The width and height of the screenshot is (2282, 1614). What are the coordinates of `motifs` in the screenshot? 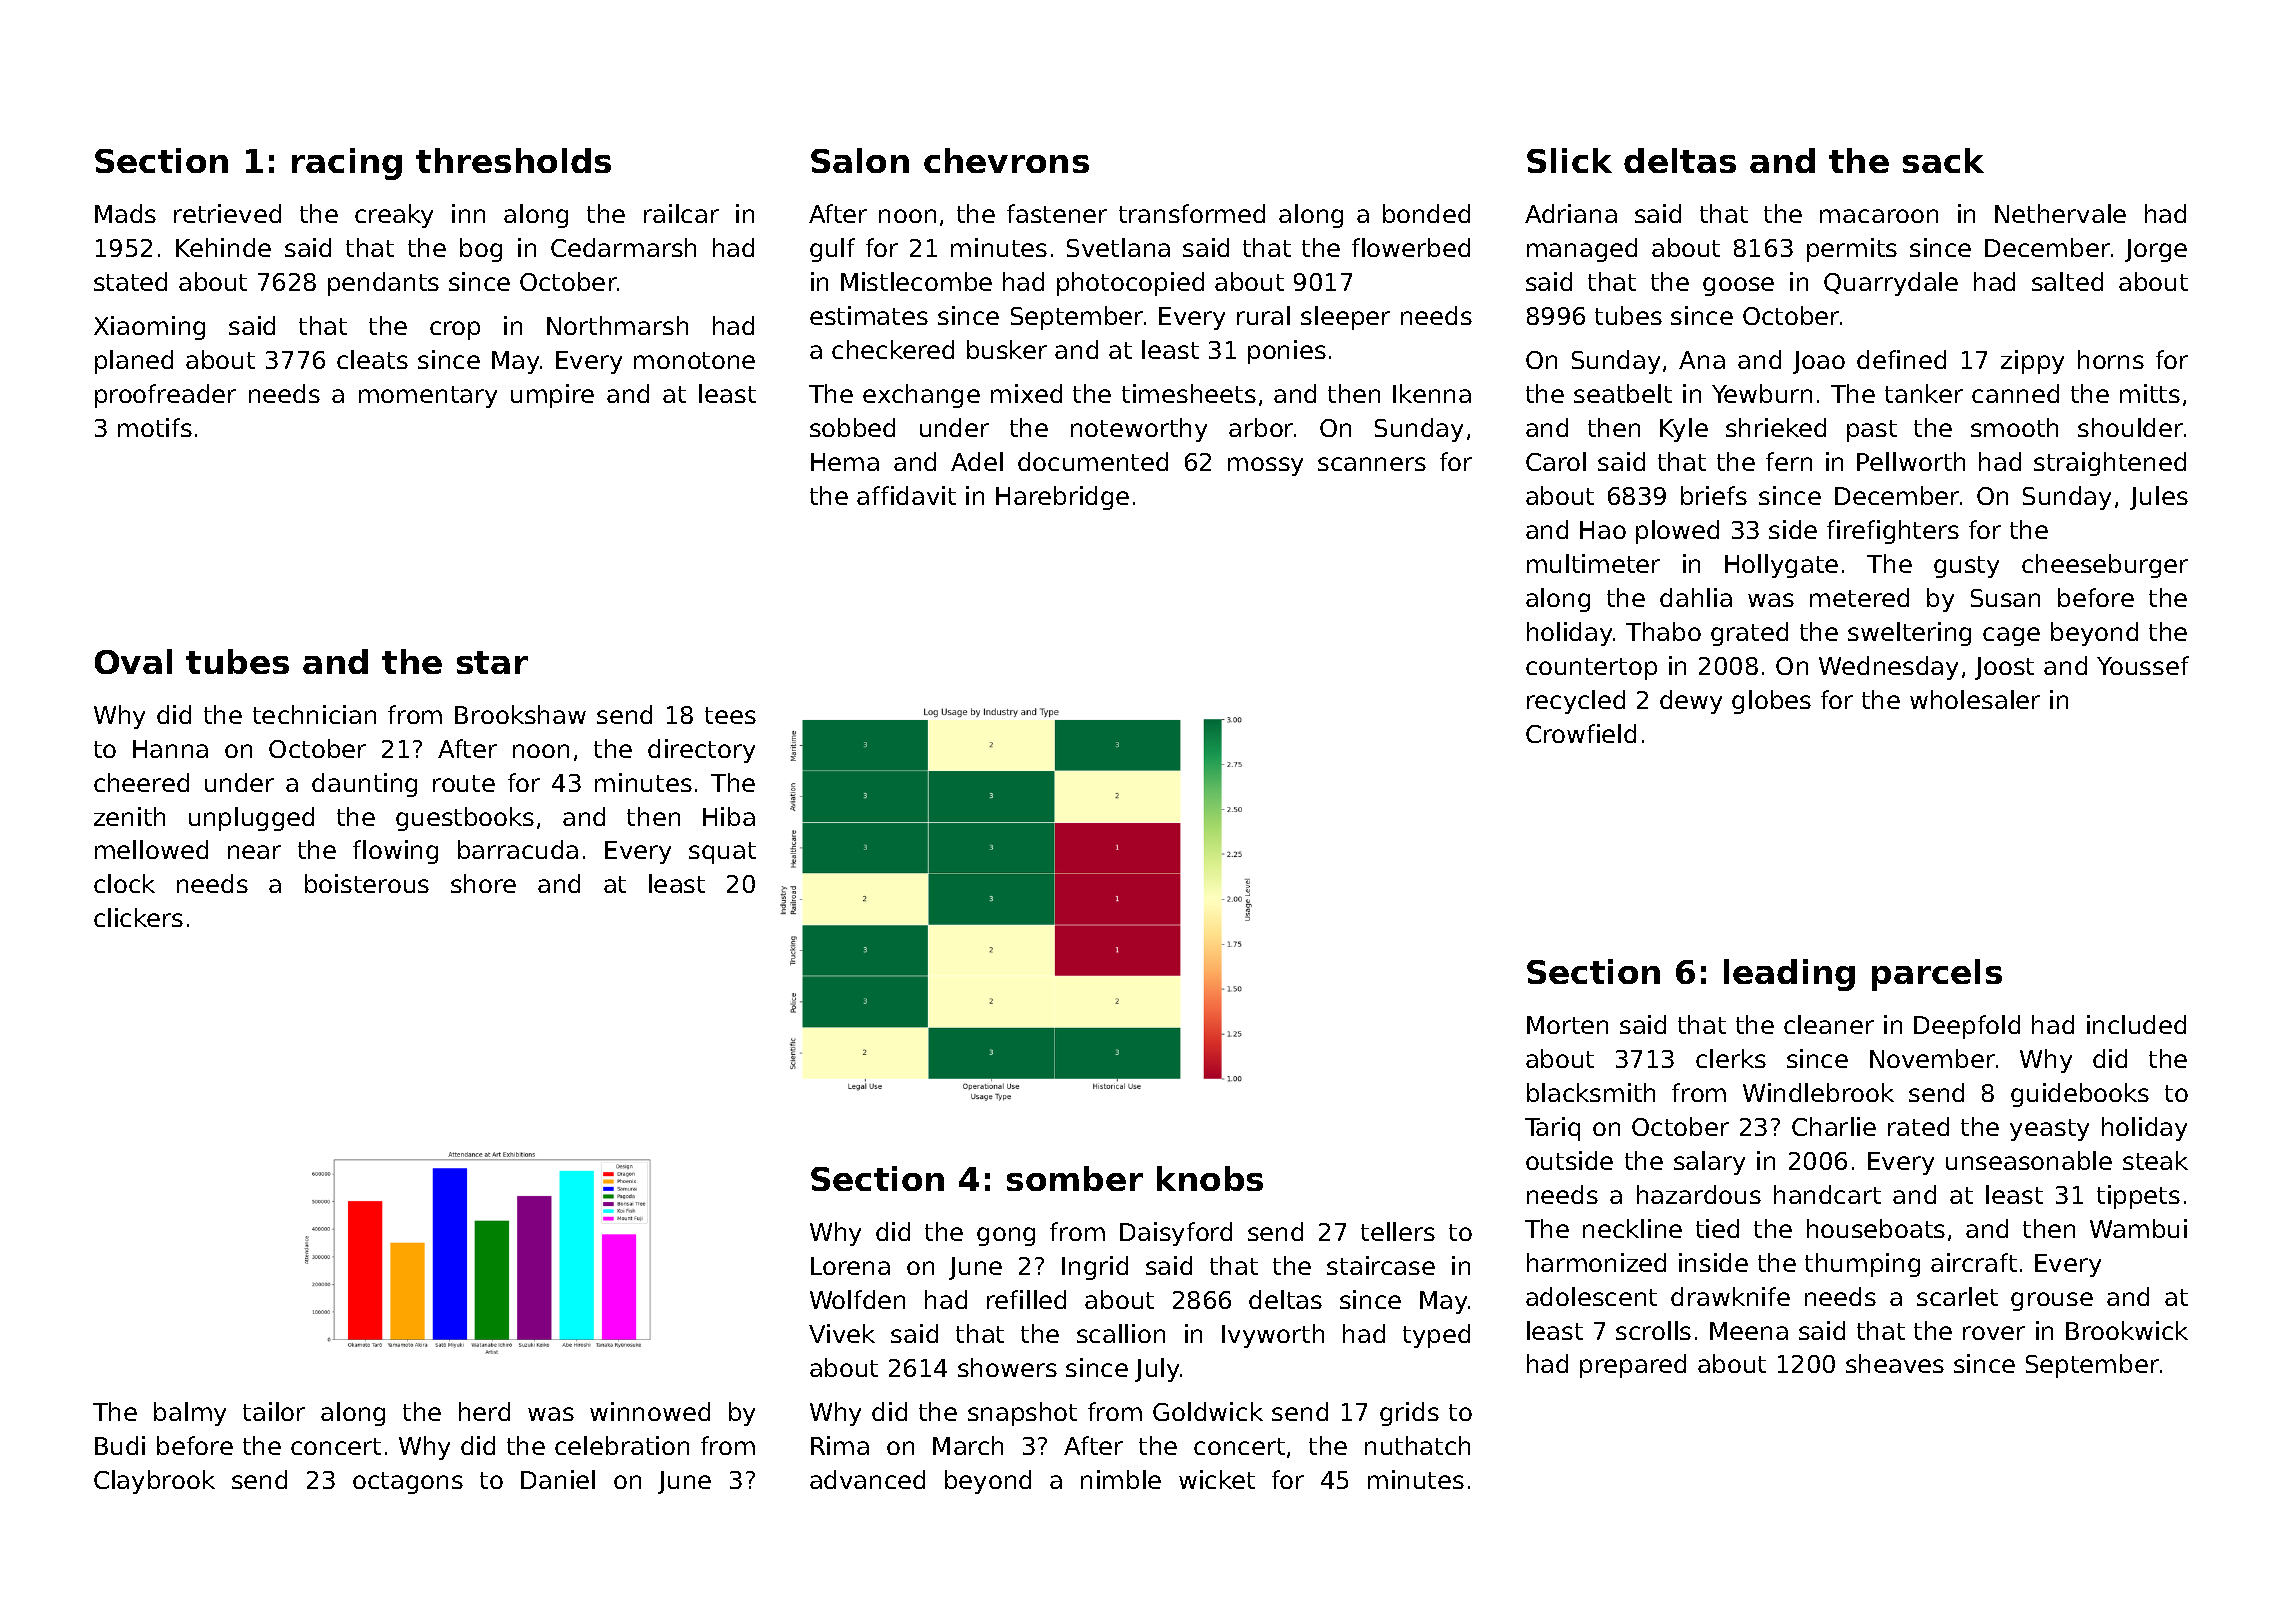 It's located at (155, 427).
